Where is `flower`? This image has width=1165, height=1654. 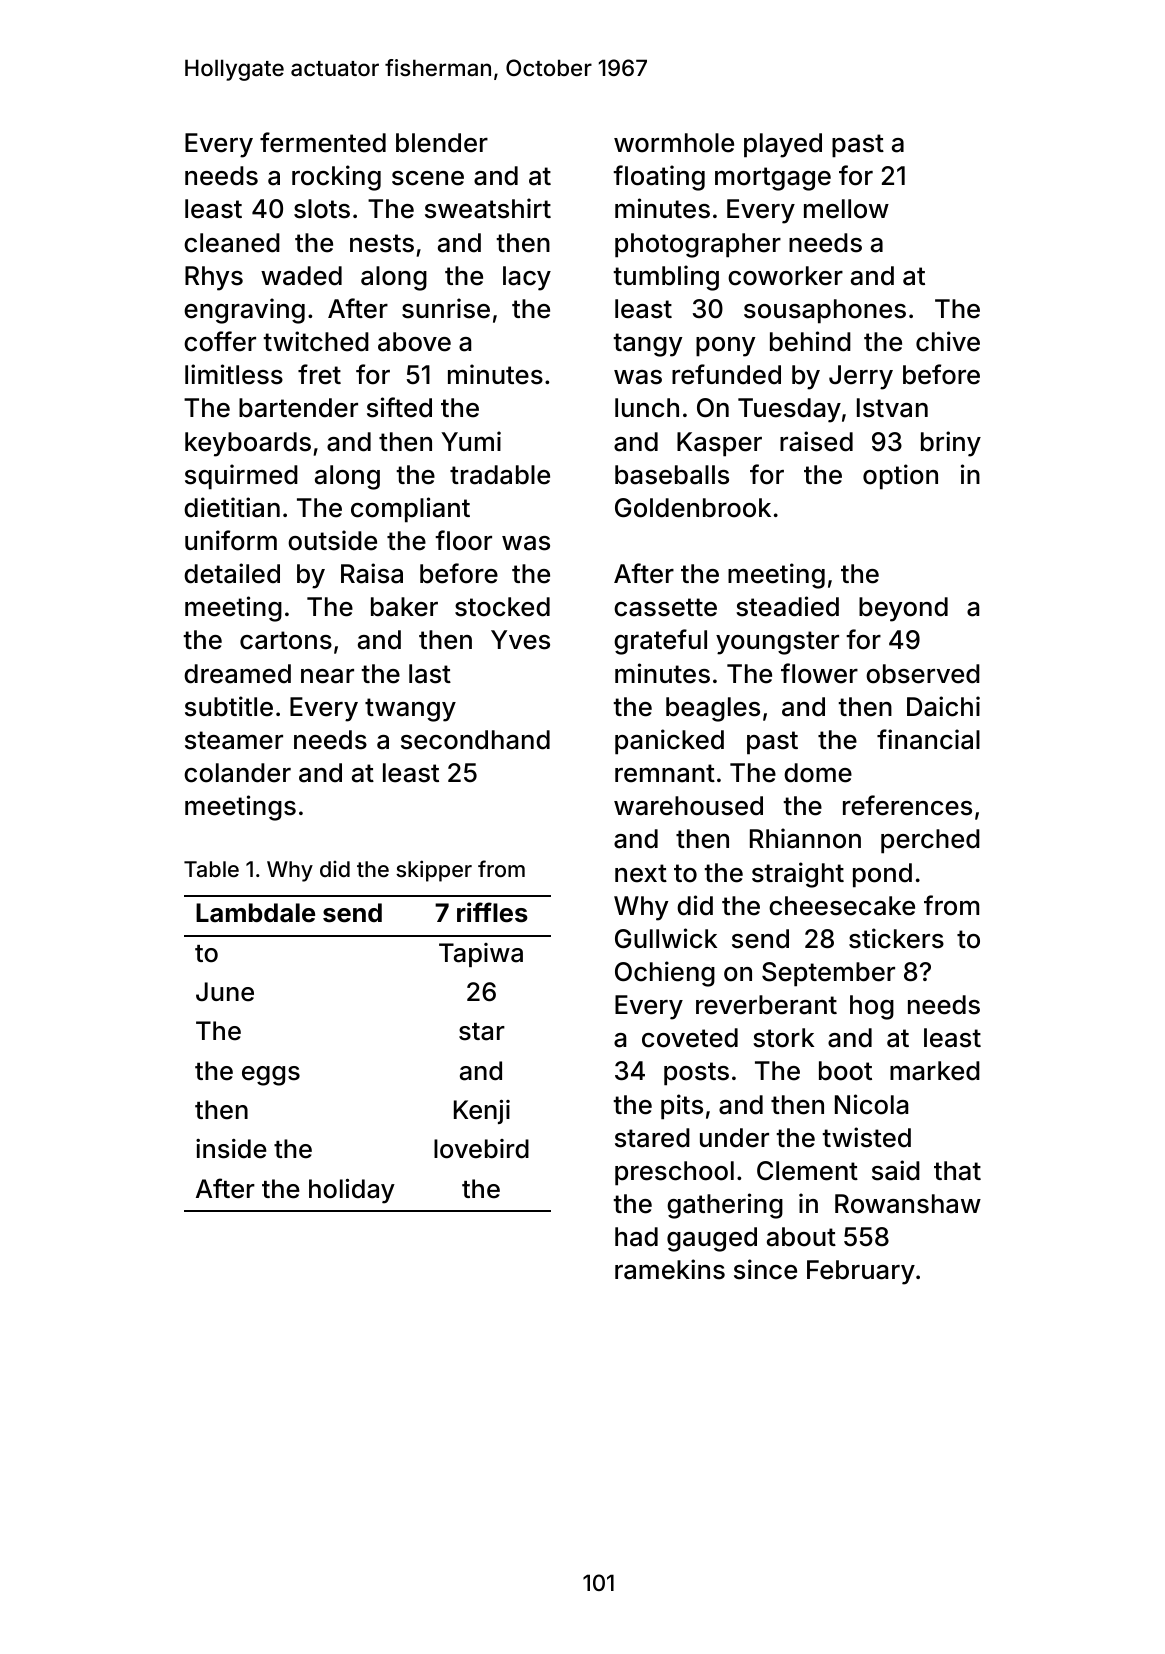 flower is located at coordinates (819, 673).
